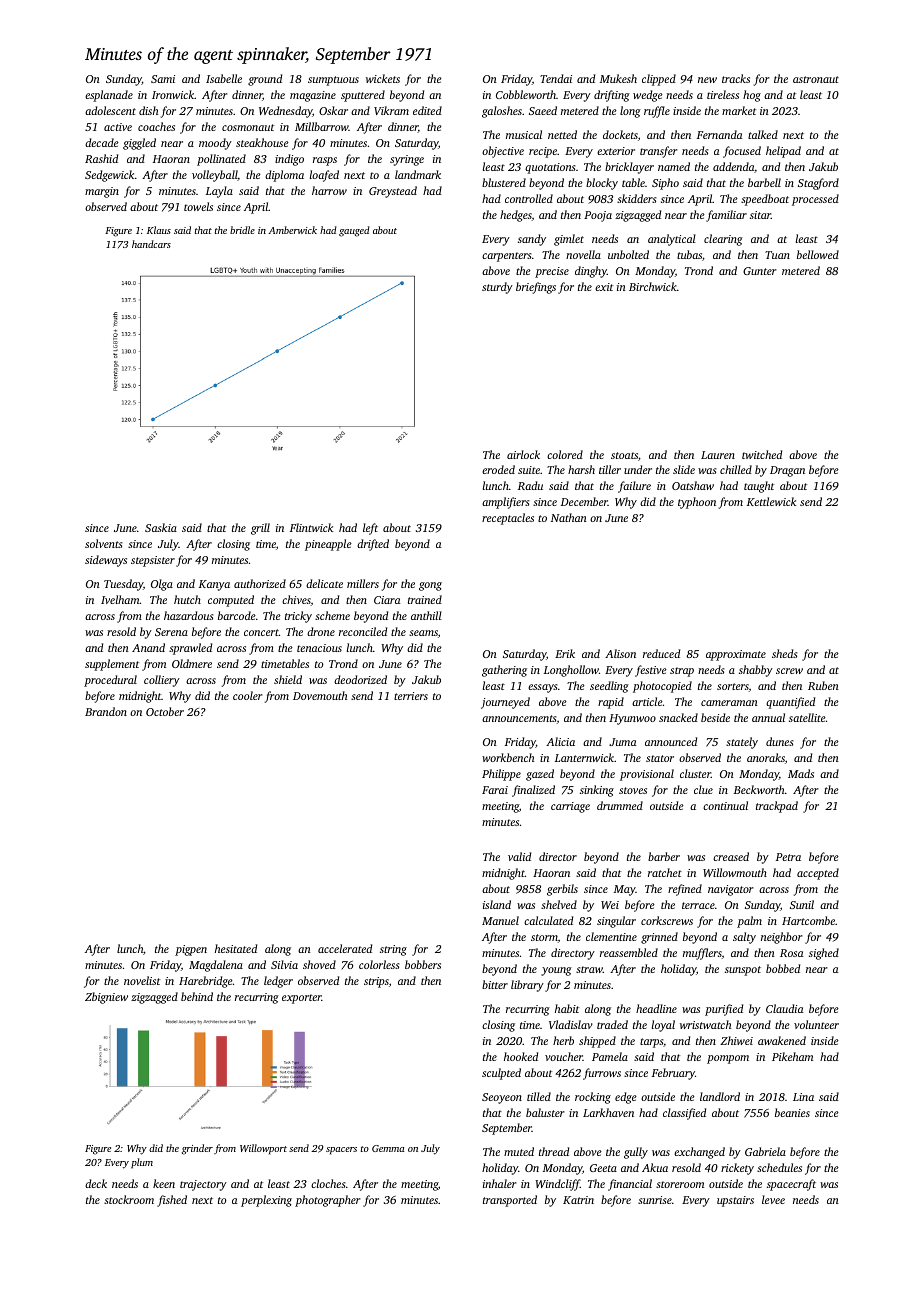  What do you see at coordinates (731, 856) in the screenshot?
I see `creased` at bounding box center [731, 856].
